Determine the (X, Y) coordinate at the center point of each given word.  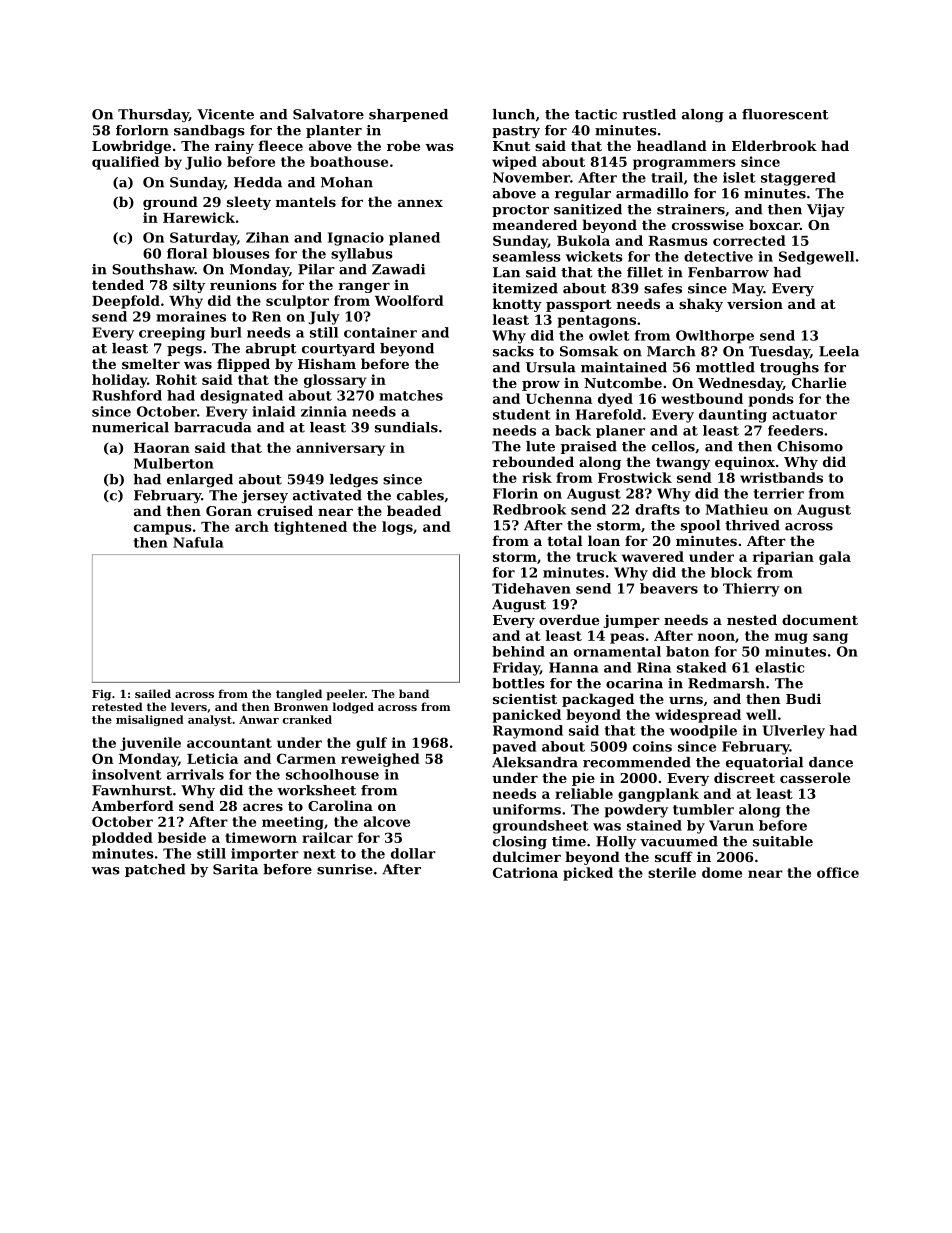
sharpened (408, 115)
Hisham (327, 363)
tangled (299, 695)
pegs (184, 351)
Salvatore (328, 114)
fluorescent (785, 114)
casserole (815, 777)
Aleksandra (535, 762)
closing (520, 843)
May (747, 289)
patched (155, 870)
